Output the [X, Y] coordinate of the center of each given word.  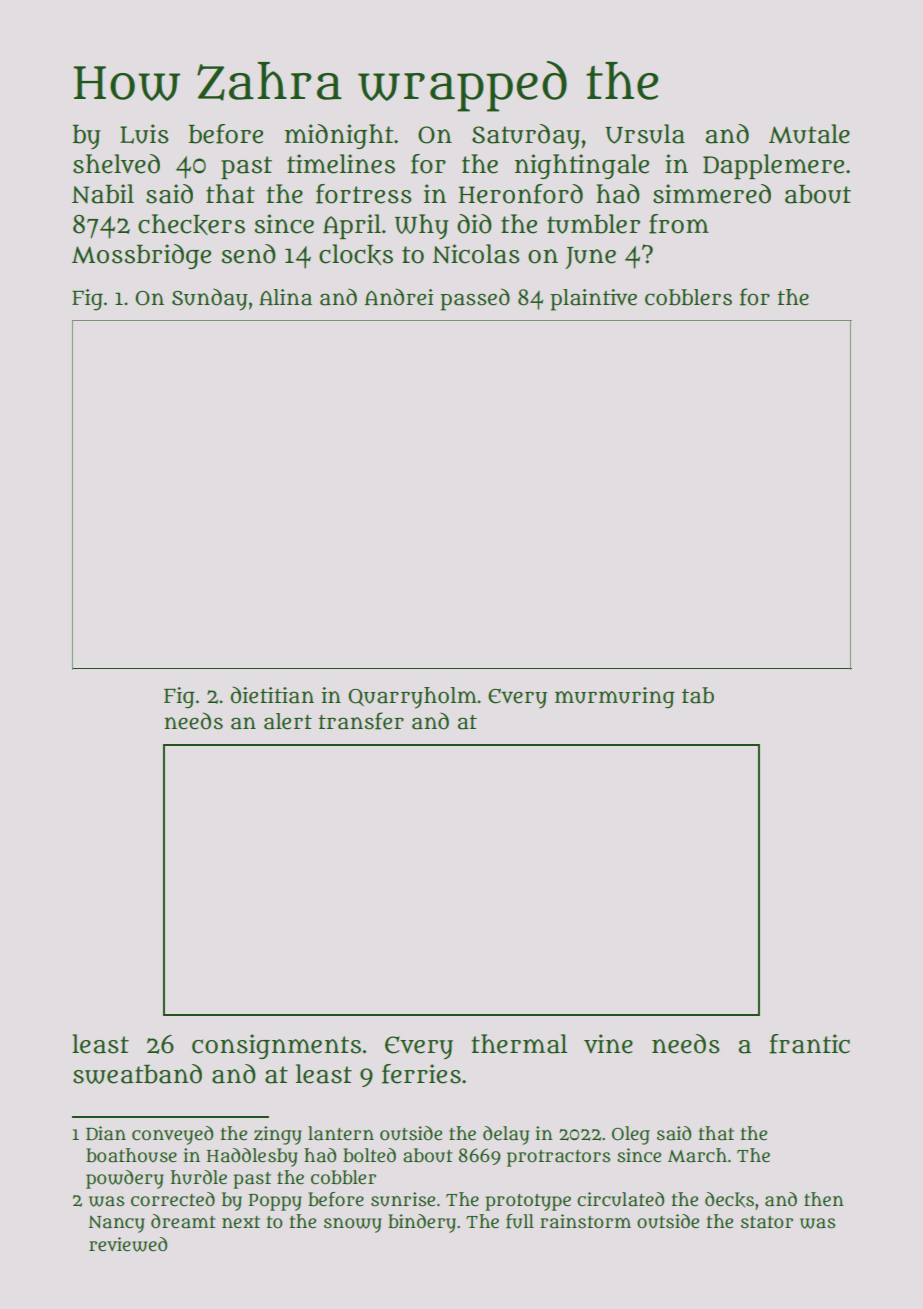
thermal [519, 1044]
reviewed [128, 1244]
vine [608, 1044]
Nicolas [476, 254]
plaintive [593, 300]
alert [288, 721]
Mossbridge [141, 256]
